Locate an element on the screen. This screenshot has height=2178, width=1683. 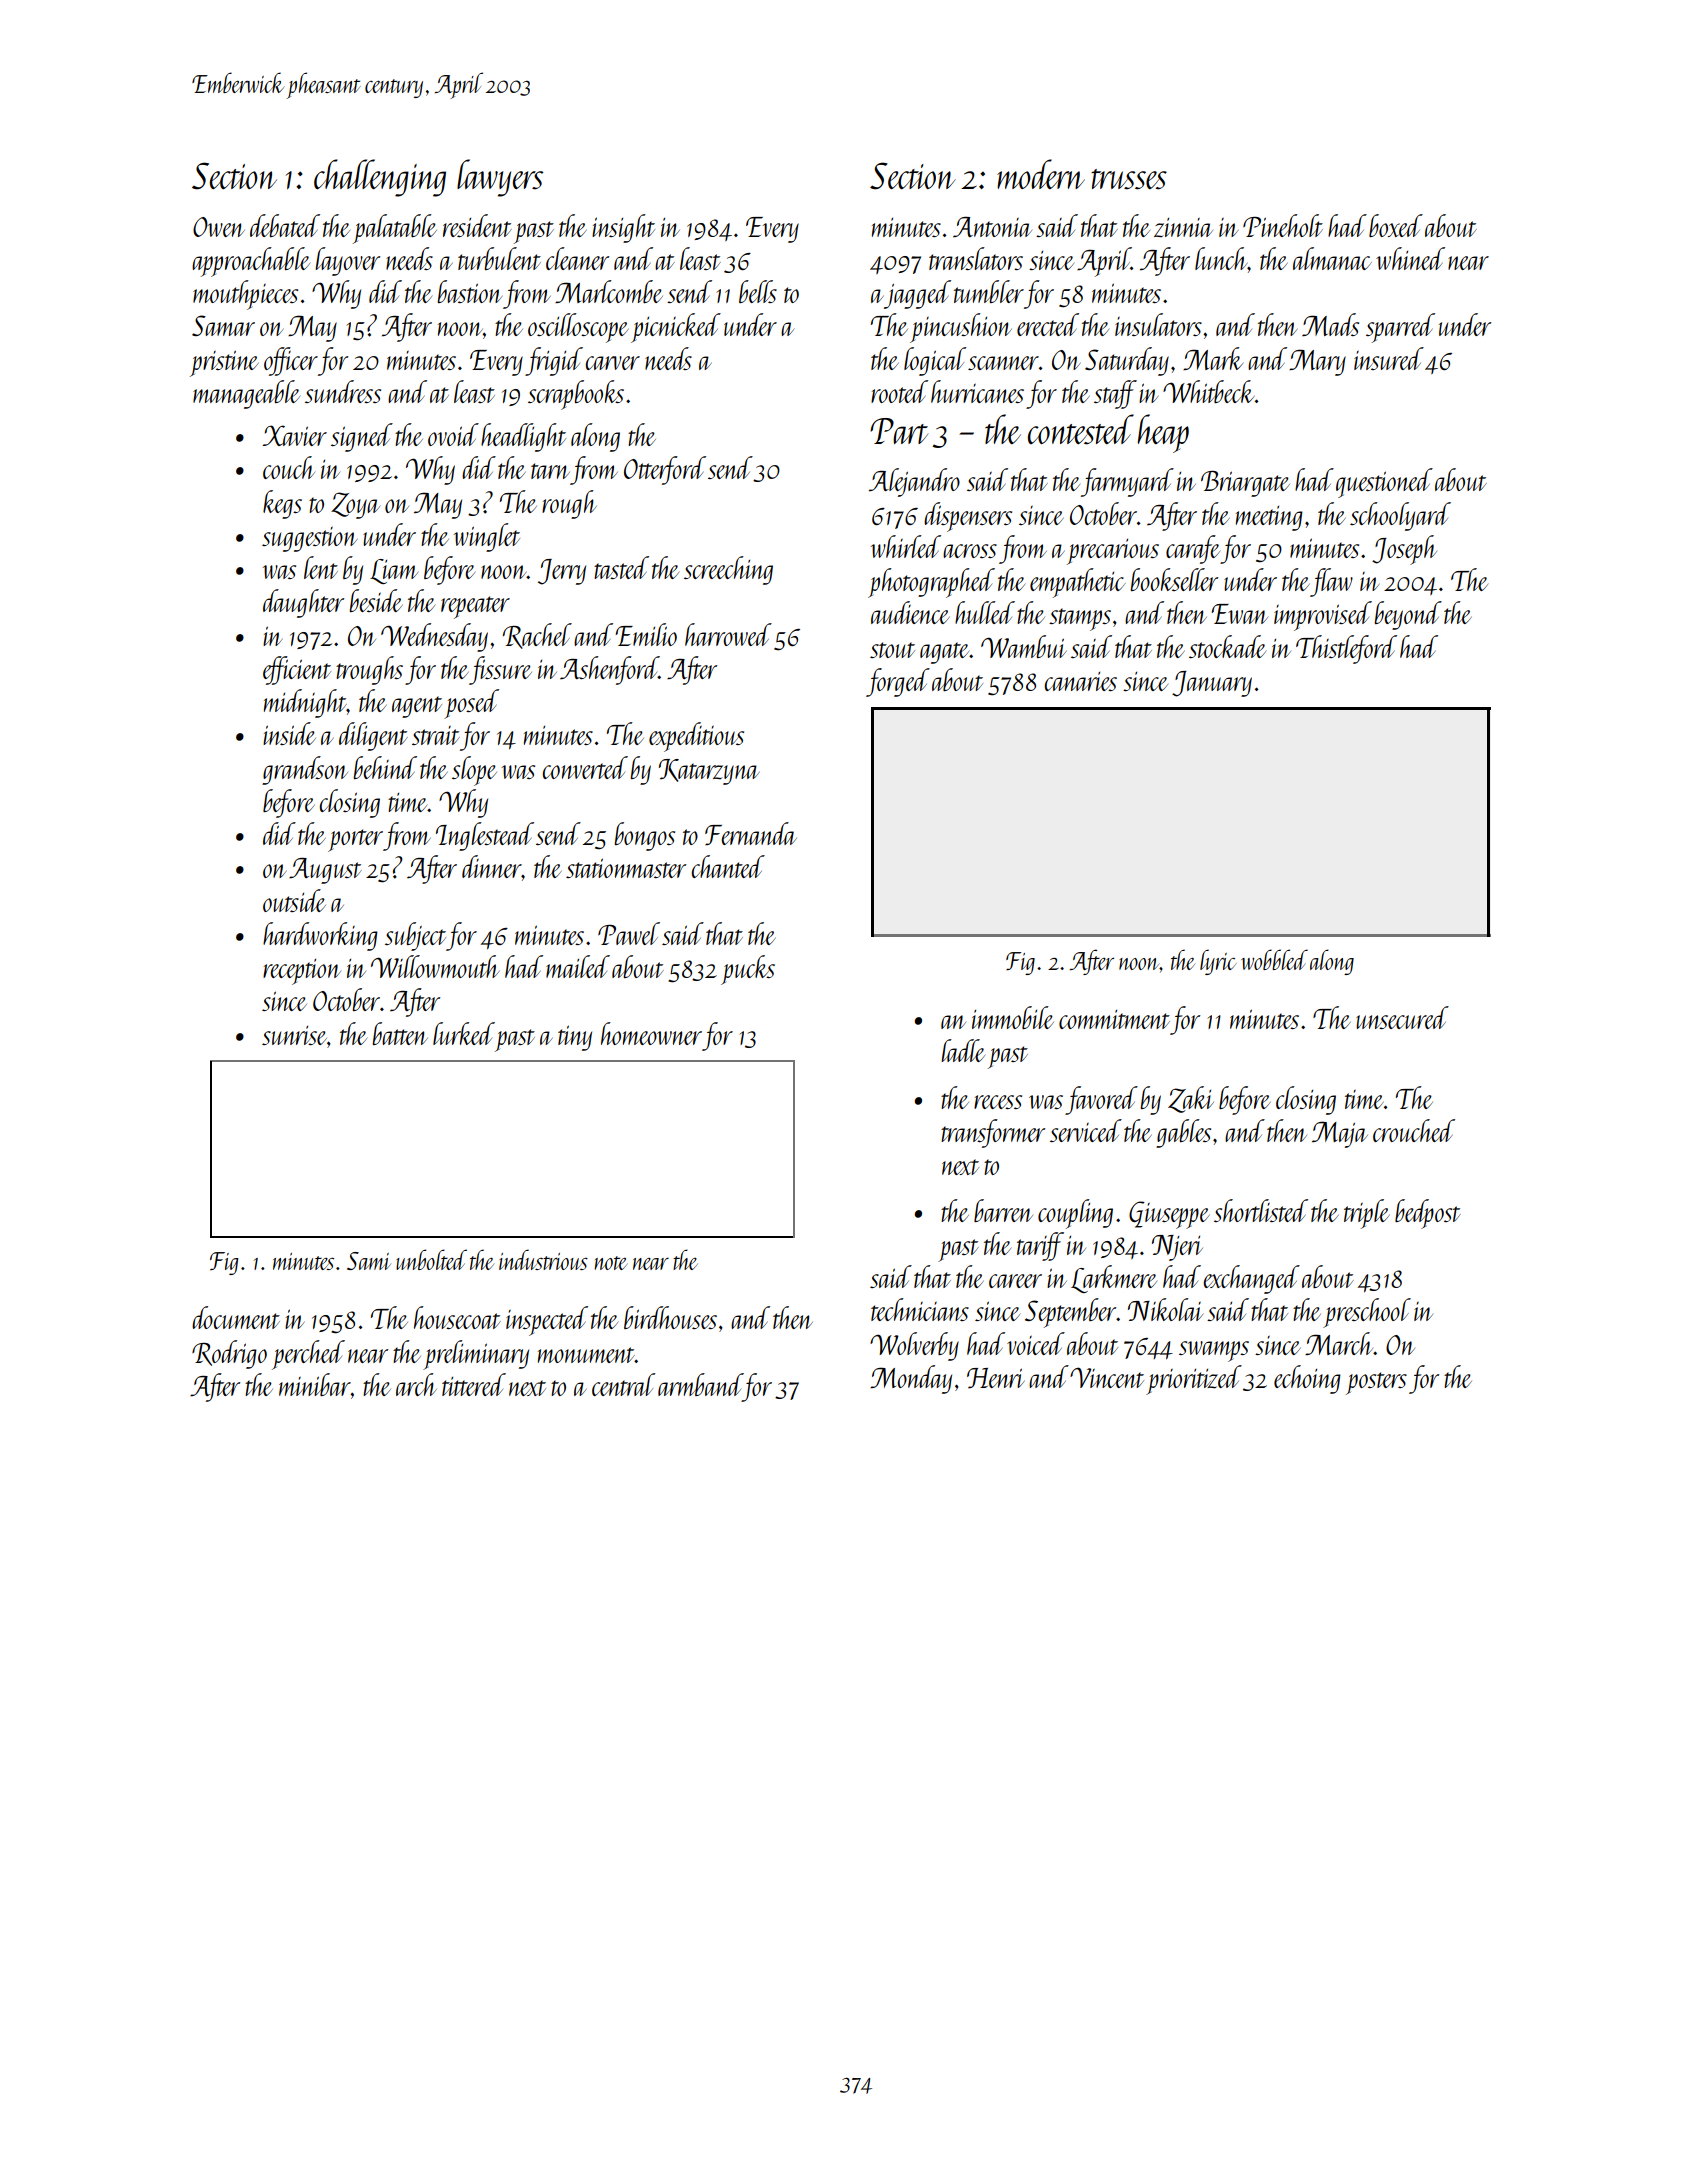
posters is located at coordinates (1376, 1383).
